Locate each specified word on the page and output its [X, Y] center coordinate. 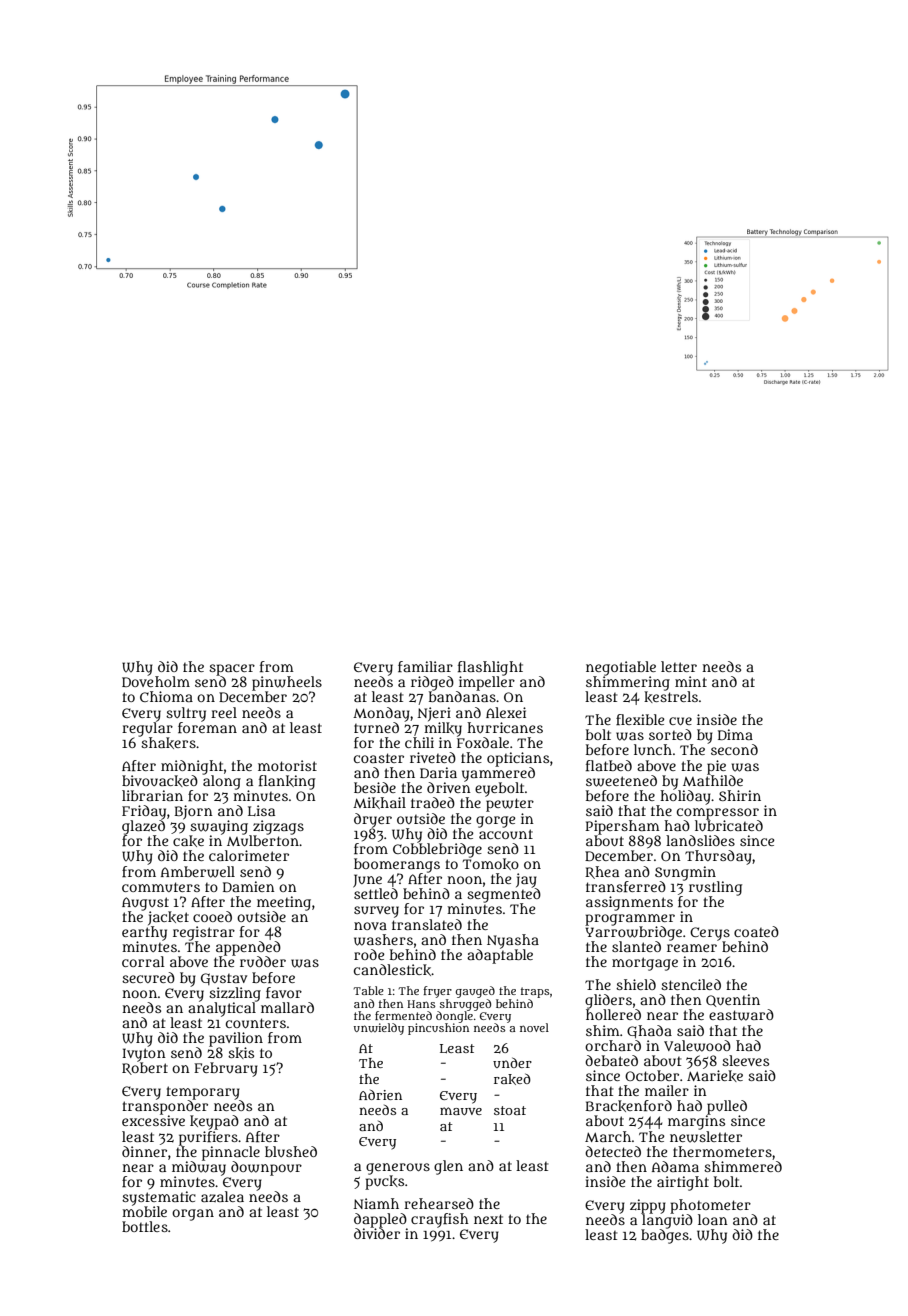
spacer [232, 670]
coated [756, 931]
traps [535, 992]
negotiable [621, 668]
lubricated [729, 825]
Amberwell [198, 872]
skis [241, 1053]
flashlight [490, 668]
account [506, 834]
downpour [266, 1168]
